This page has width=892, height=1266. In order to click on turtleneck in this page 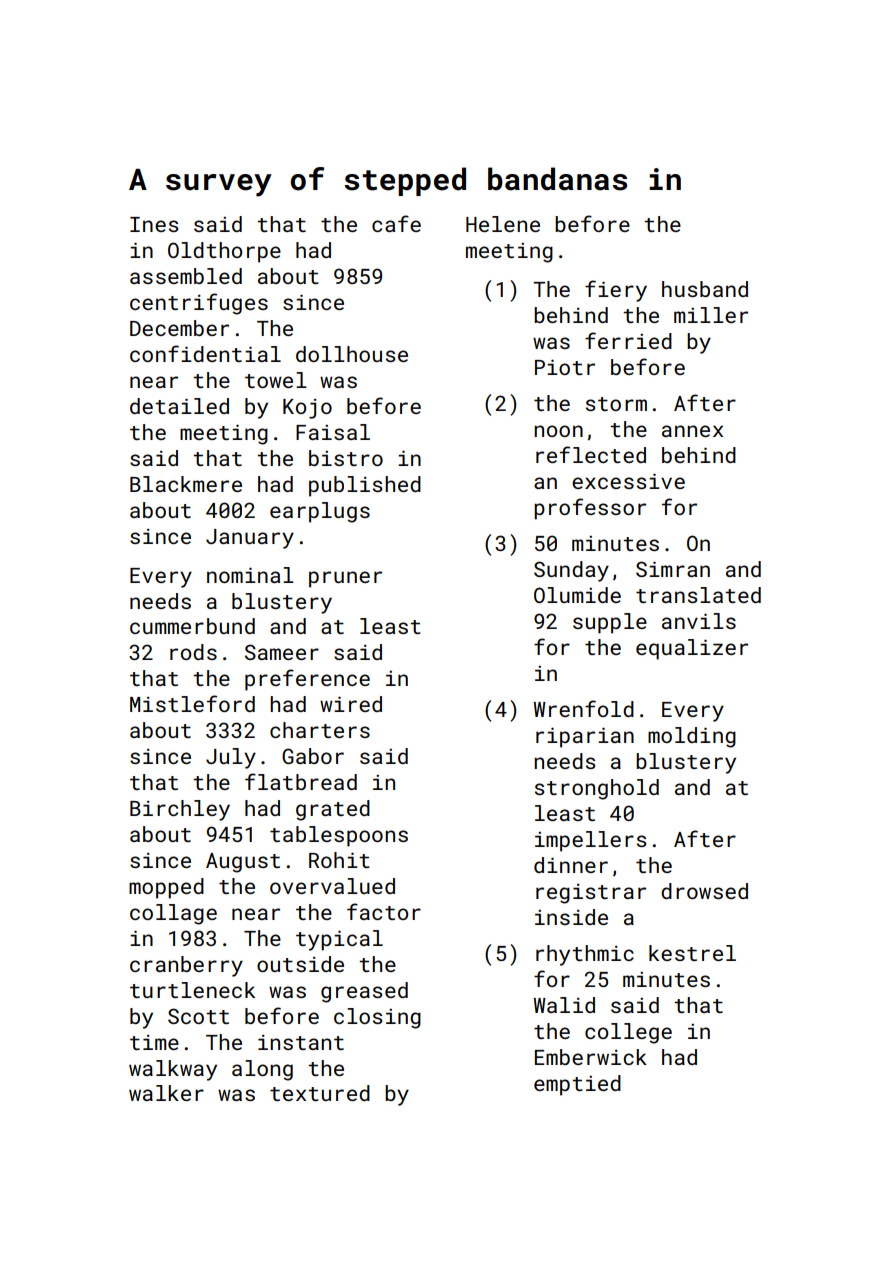, I will do `click(192, 990)`.
